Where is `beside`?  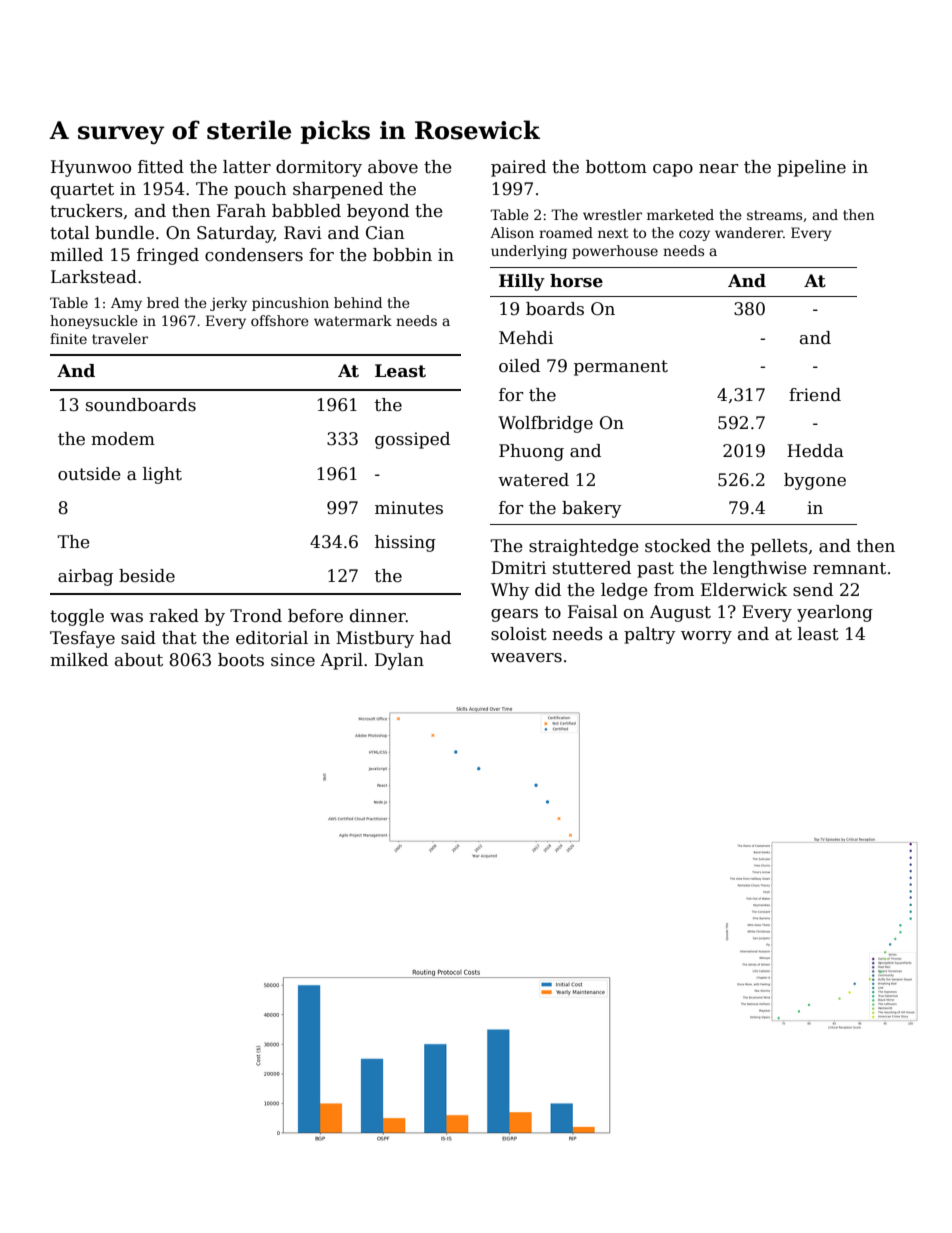 beside is located at coordinates (147, 576).
